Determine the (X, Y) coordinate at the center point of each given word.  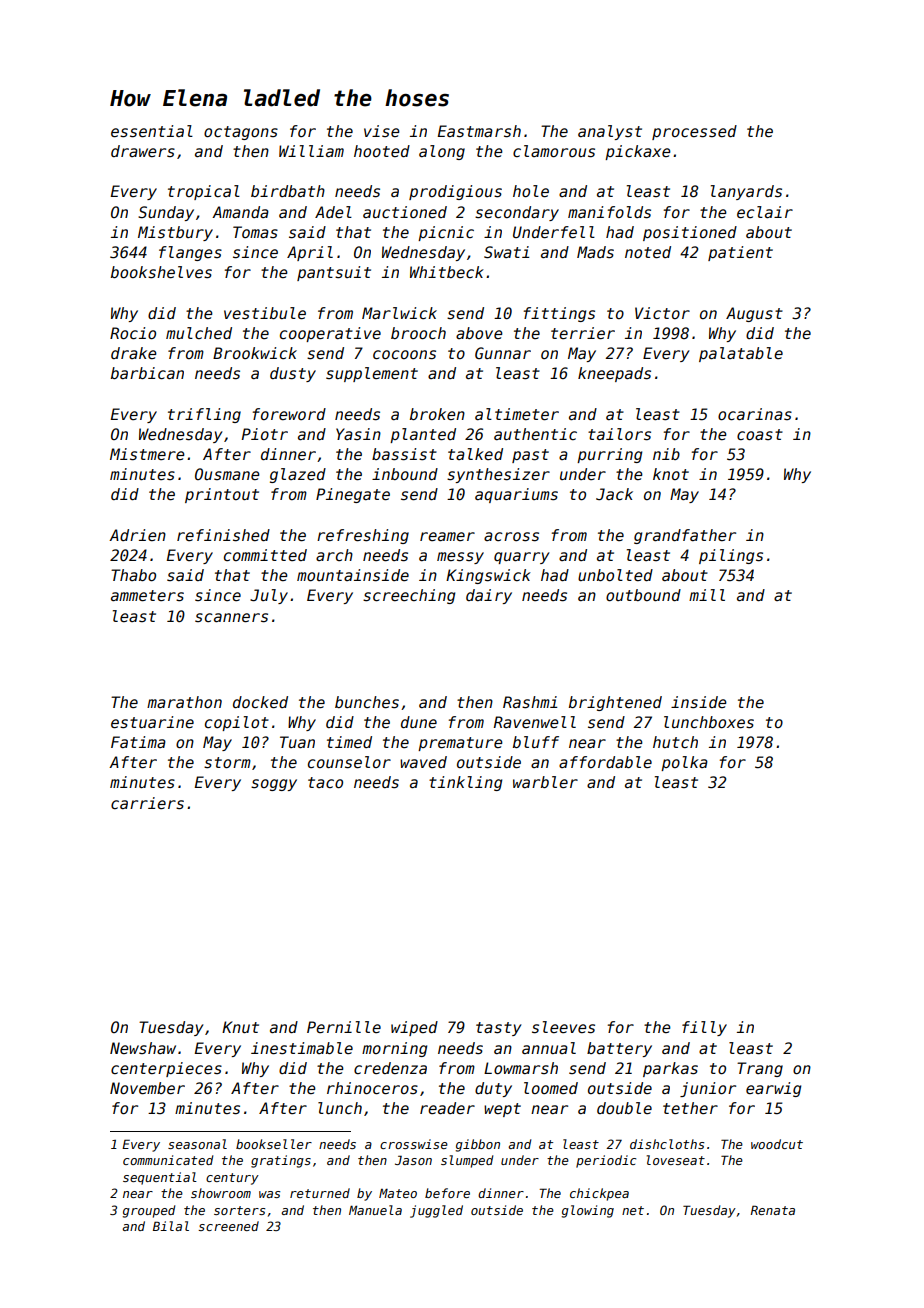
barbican (147, 373)
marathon (184, 702)
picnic (446, 233)
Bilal (171, 1226)
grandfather (685, 536)
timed (349, 742)
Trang (760, 1069)
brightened (615, 703)
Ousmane (227, 474)
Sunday (166, 213)
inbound (405, 474)
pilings (731, 556)
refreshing (363, 536)
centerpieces (166, 1069)
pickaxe (638, 152)
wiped (414, 1028)
